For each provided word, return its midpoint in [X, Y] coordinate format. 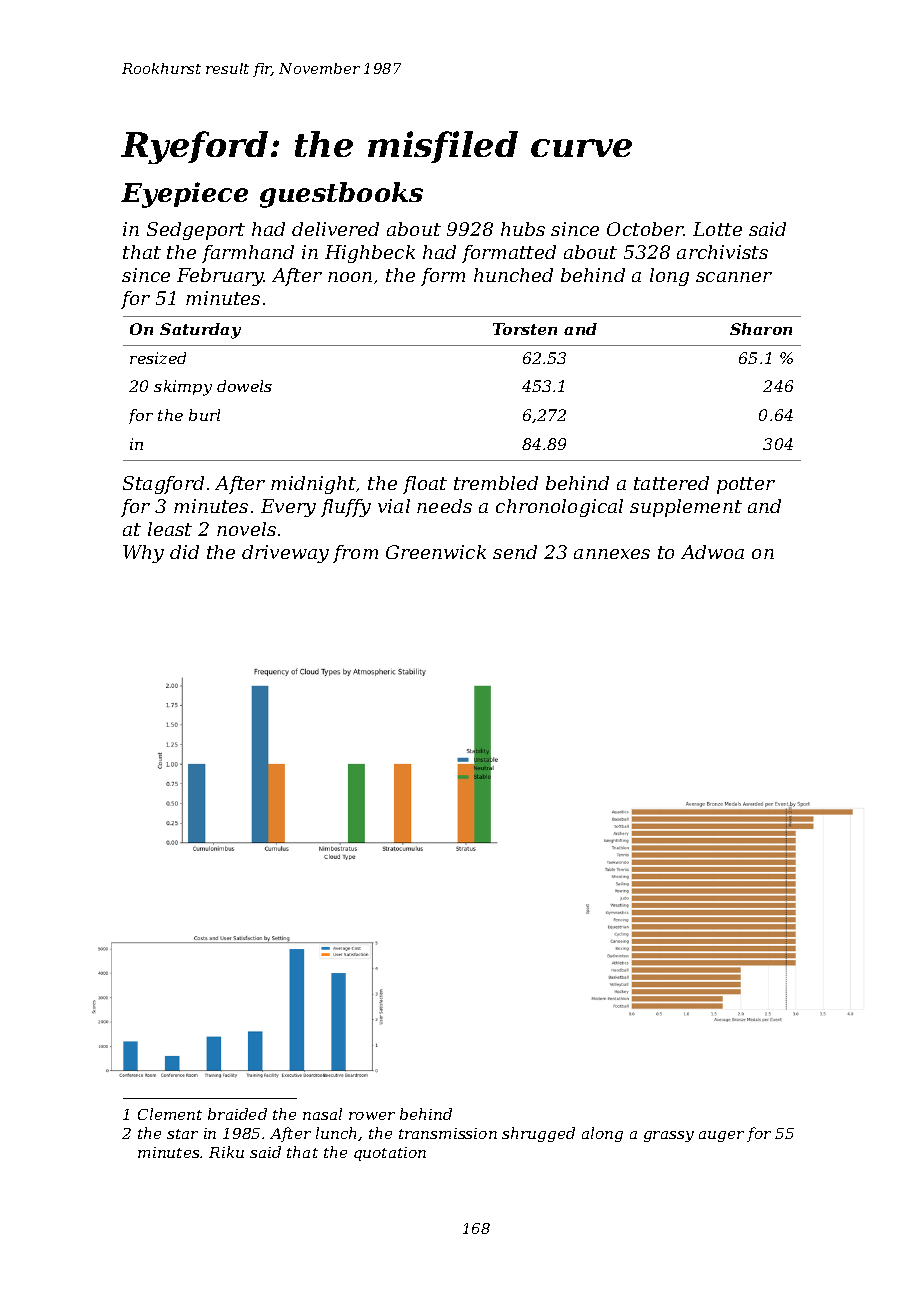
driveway [285, 554]
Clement [170, 1114]
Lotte [717, 229]
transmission [448, 1133]
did [184, 552]
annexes [612, 554]
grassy [669, 1136]
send [515, 552]
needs [444, 506]
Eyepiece [184, 195]
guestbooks [341, 195]
